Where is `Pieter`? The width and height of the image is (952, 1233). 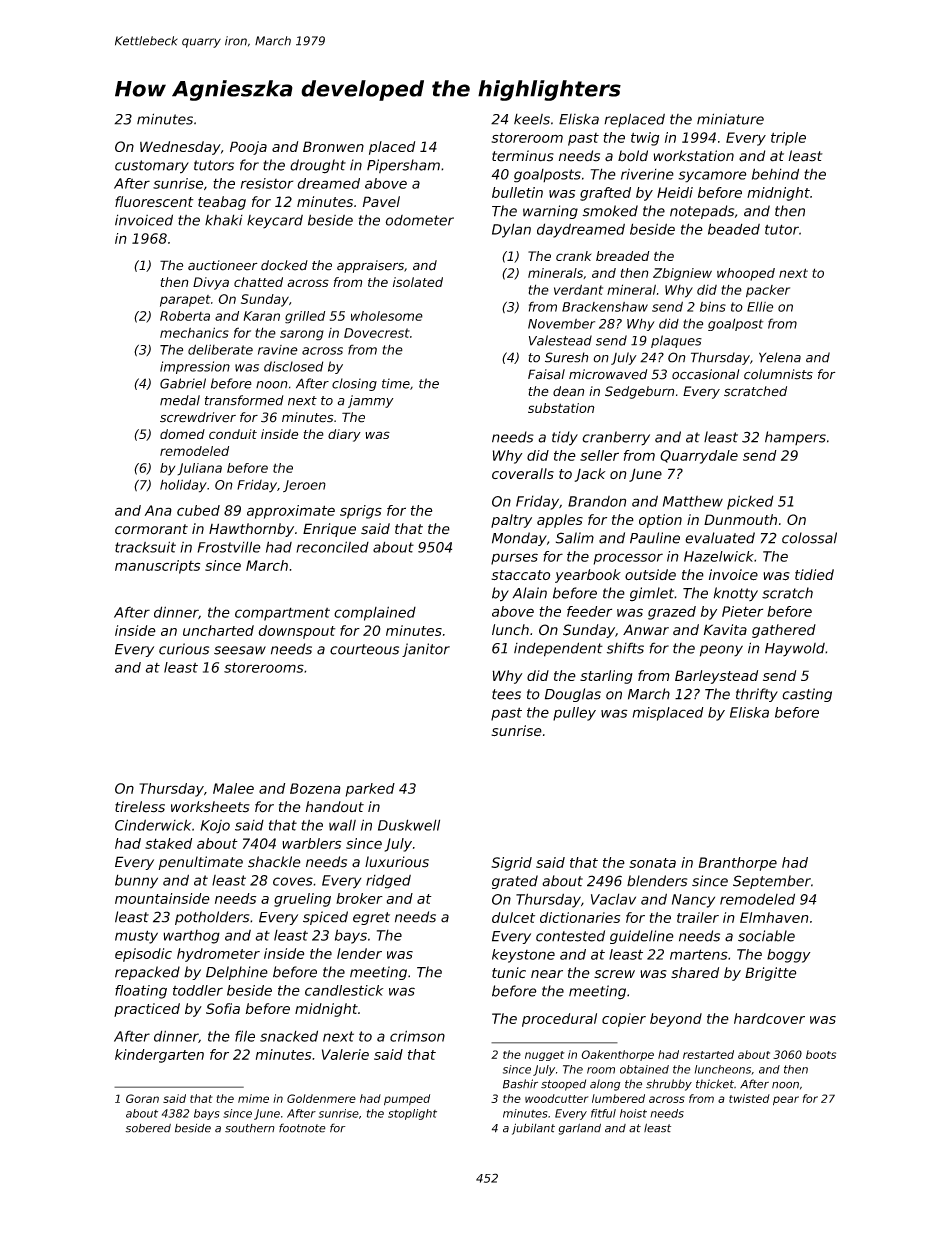
Pieter is located at coordinates (742, 611).
